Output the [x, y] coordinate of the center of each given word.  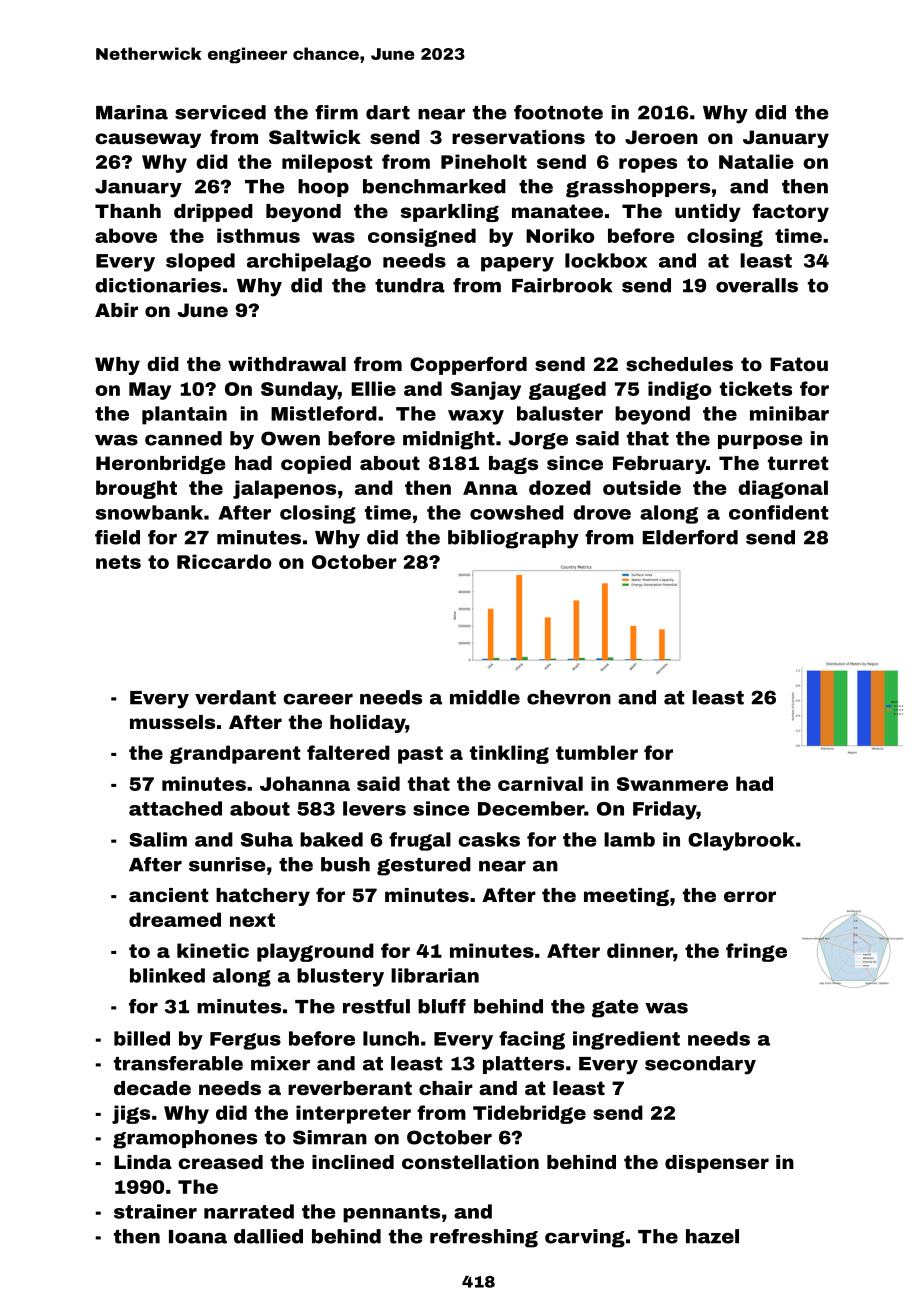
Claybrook [741, 841]
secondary [700, 1065]
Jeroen [661, 137]
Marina [132, 112]
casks [489, 839]
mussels [172, 722]
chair [446, 1088]
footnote [558, 112]
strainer [155, 1211]
